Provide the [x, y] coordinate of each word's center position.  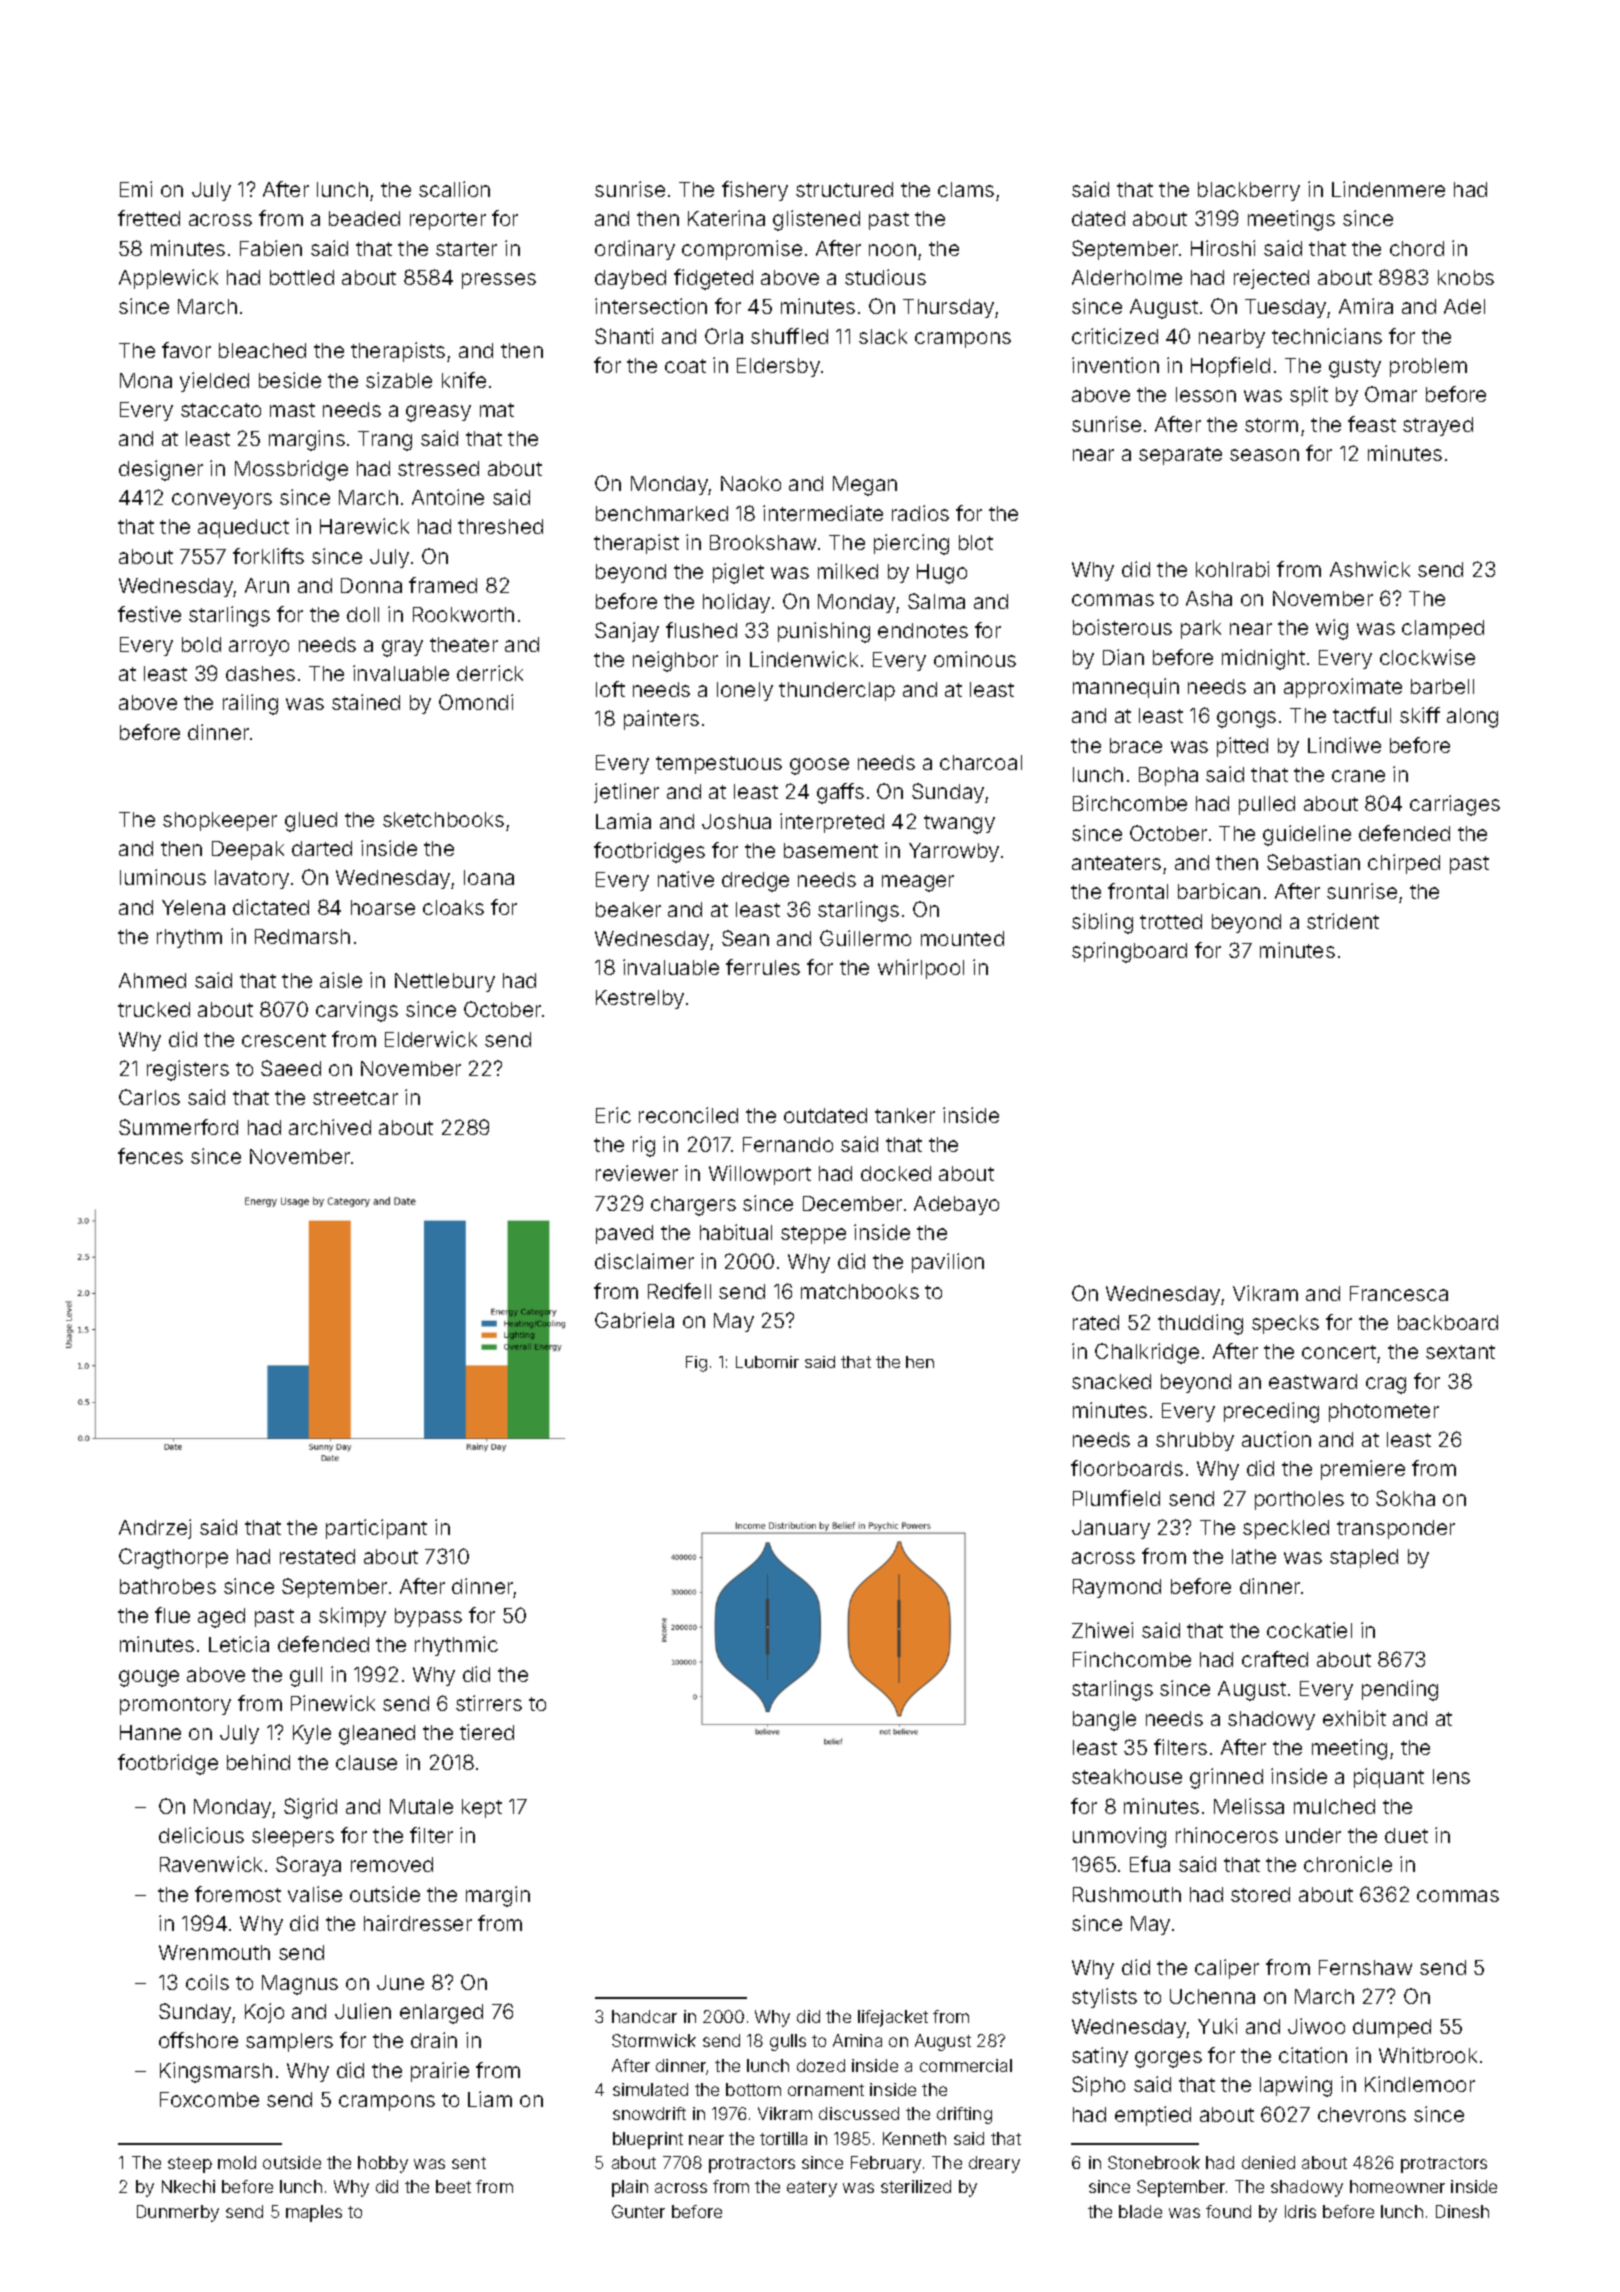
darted [322, 848]
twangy [959, 824]
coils [207, 1982]
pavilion [948, 1263]
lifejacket [893, 2018]
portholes [1299, 1500]
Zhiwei [1102, 1630]
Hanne [150, 1732]
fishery [755, 191]
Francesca [1399, 1293]
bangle [1104, 1721]
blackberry [1249, 191]
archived [330, 1127]
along [1472, 718]
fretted [149, 218]
